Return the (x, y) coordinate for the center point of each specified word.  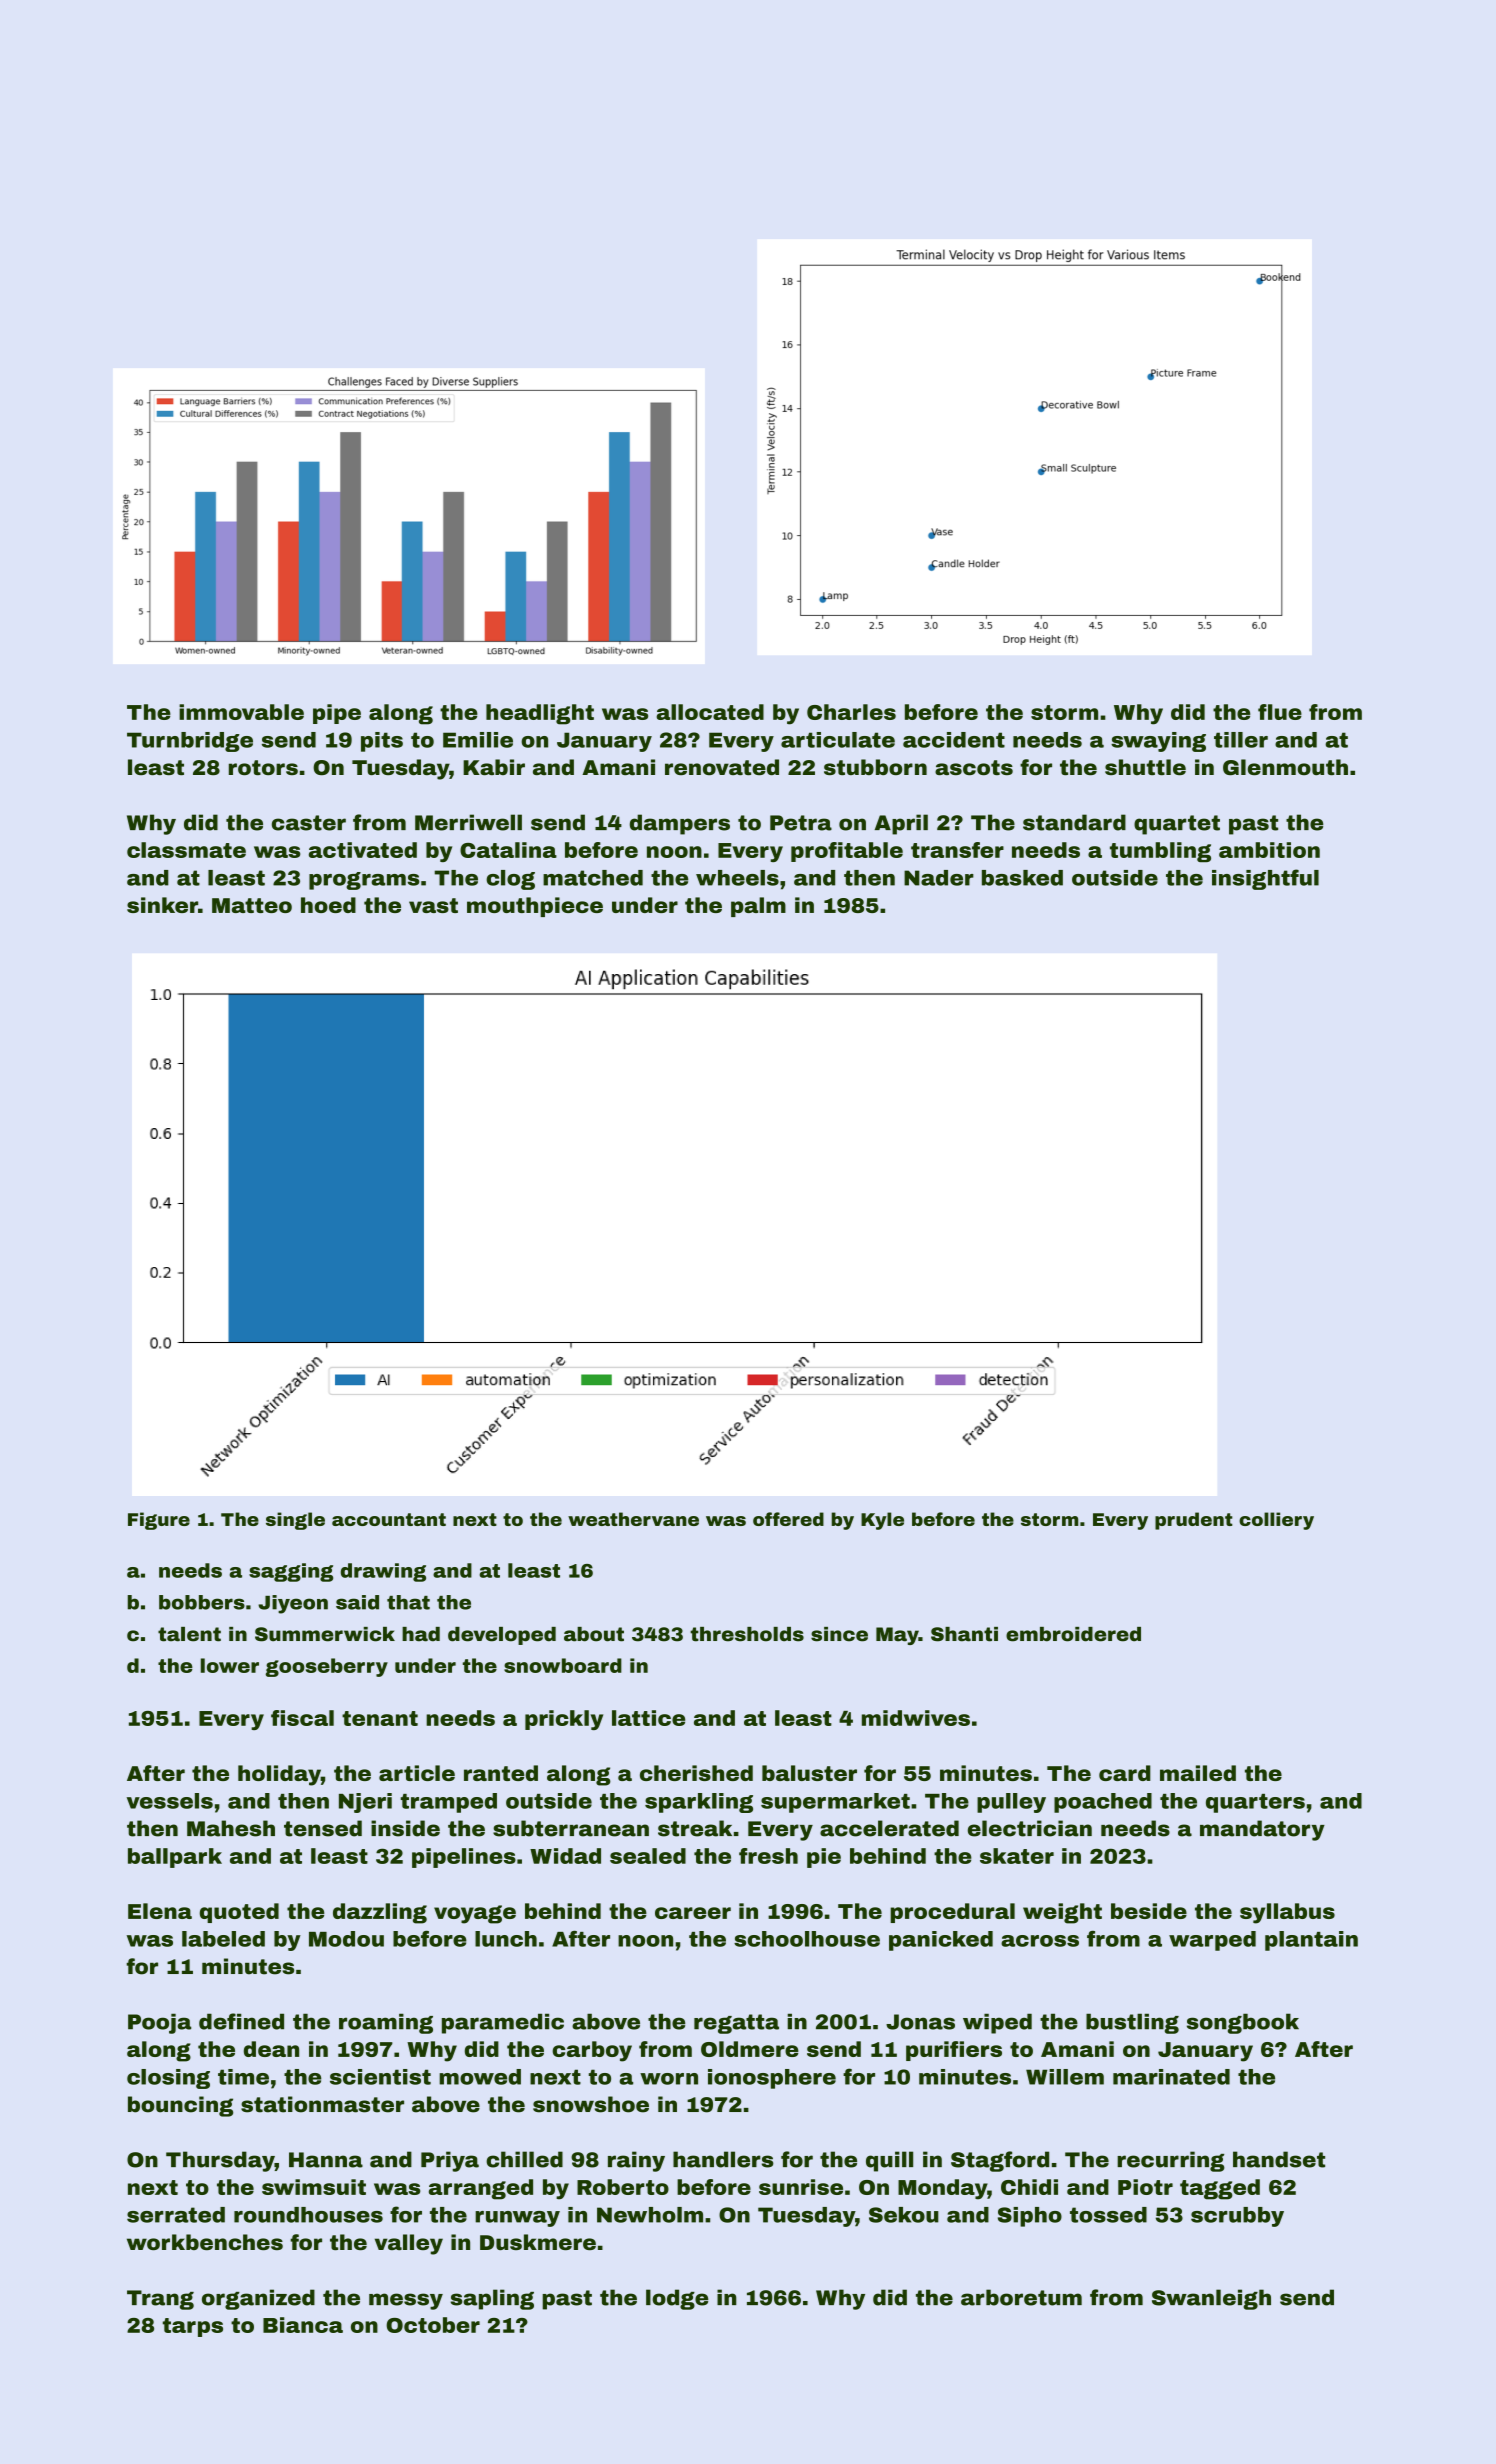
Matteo (252, 905)
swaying (1158, 742)
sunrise (801, 2187)
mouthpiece (535, 907)
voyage (475, 1914)
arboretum (1021, 2297)
